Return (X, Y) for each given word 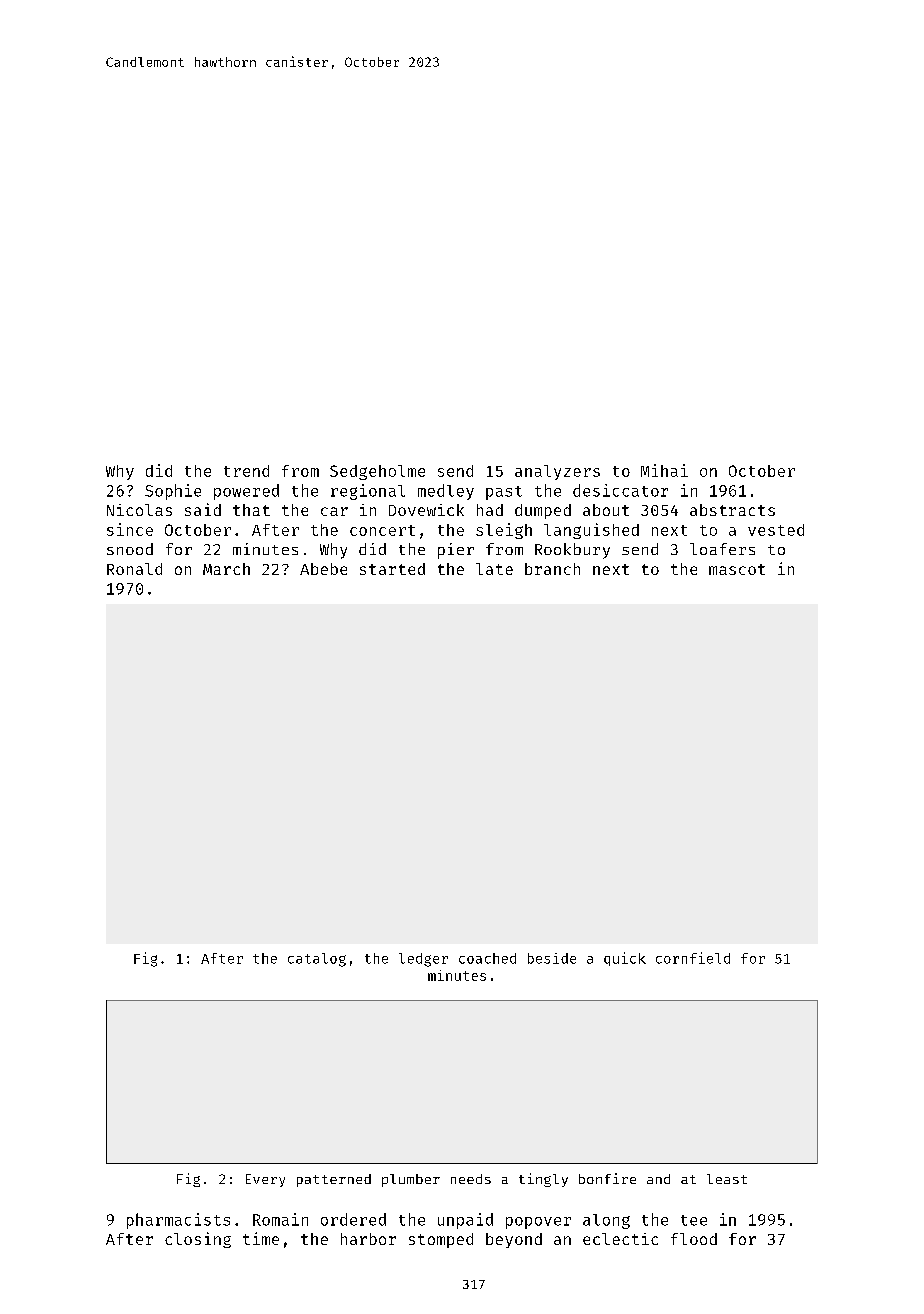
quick (625, 959)
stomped (441, 1240)
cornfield (693, 958)
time (261, 1238)
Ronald (134, 569)
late (494, 569)
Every (265, 1180)
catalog (317, 960)
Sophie (173, 492)
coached (487, 958)
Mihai (664, 470)
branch (552, 569)
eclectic (620, 1239)
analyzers (557, 472)
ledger (423, 960)
